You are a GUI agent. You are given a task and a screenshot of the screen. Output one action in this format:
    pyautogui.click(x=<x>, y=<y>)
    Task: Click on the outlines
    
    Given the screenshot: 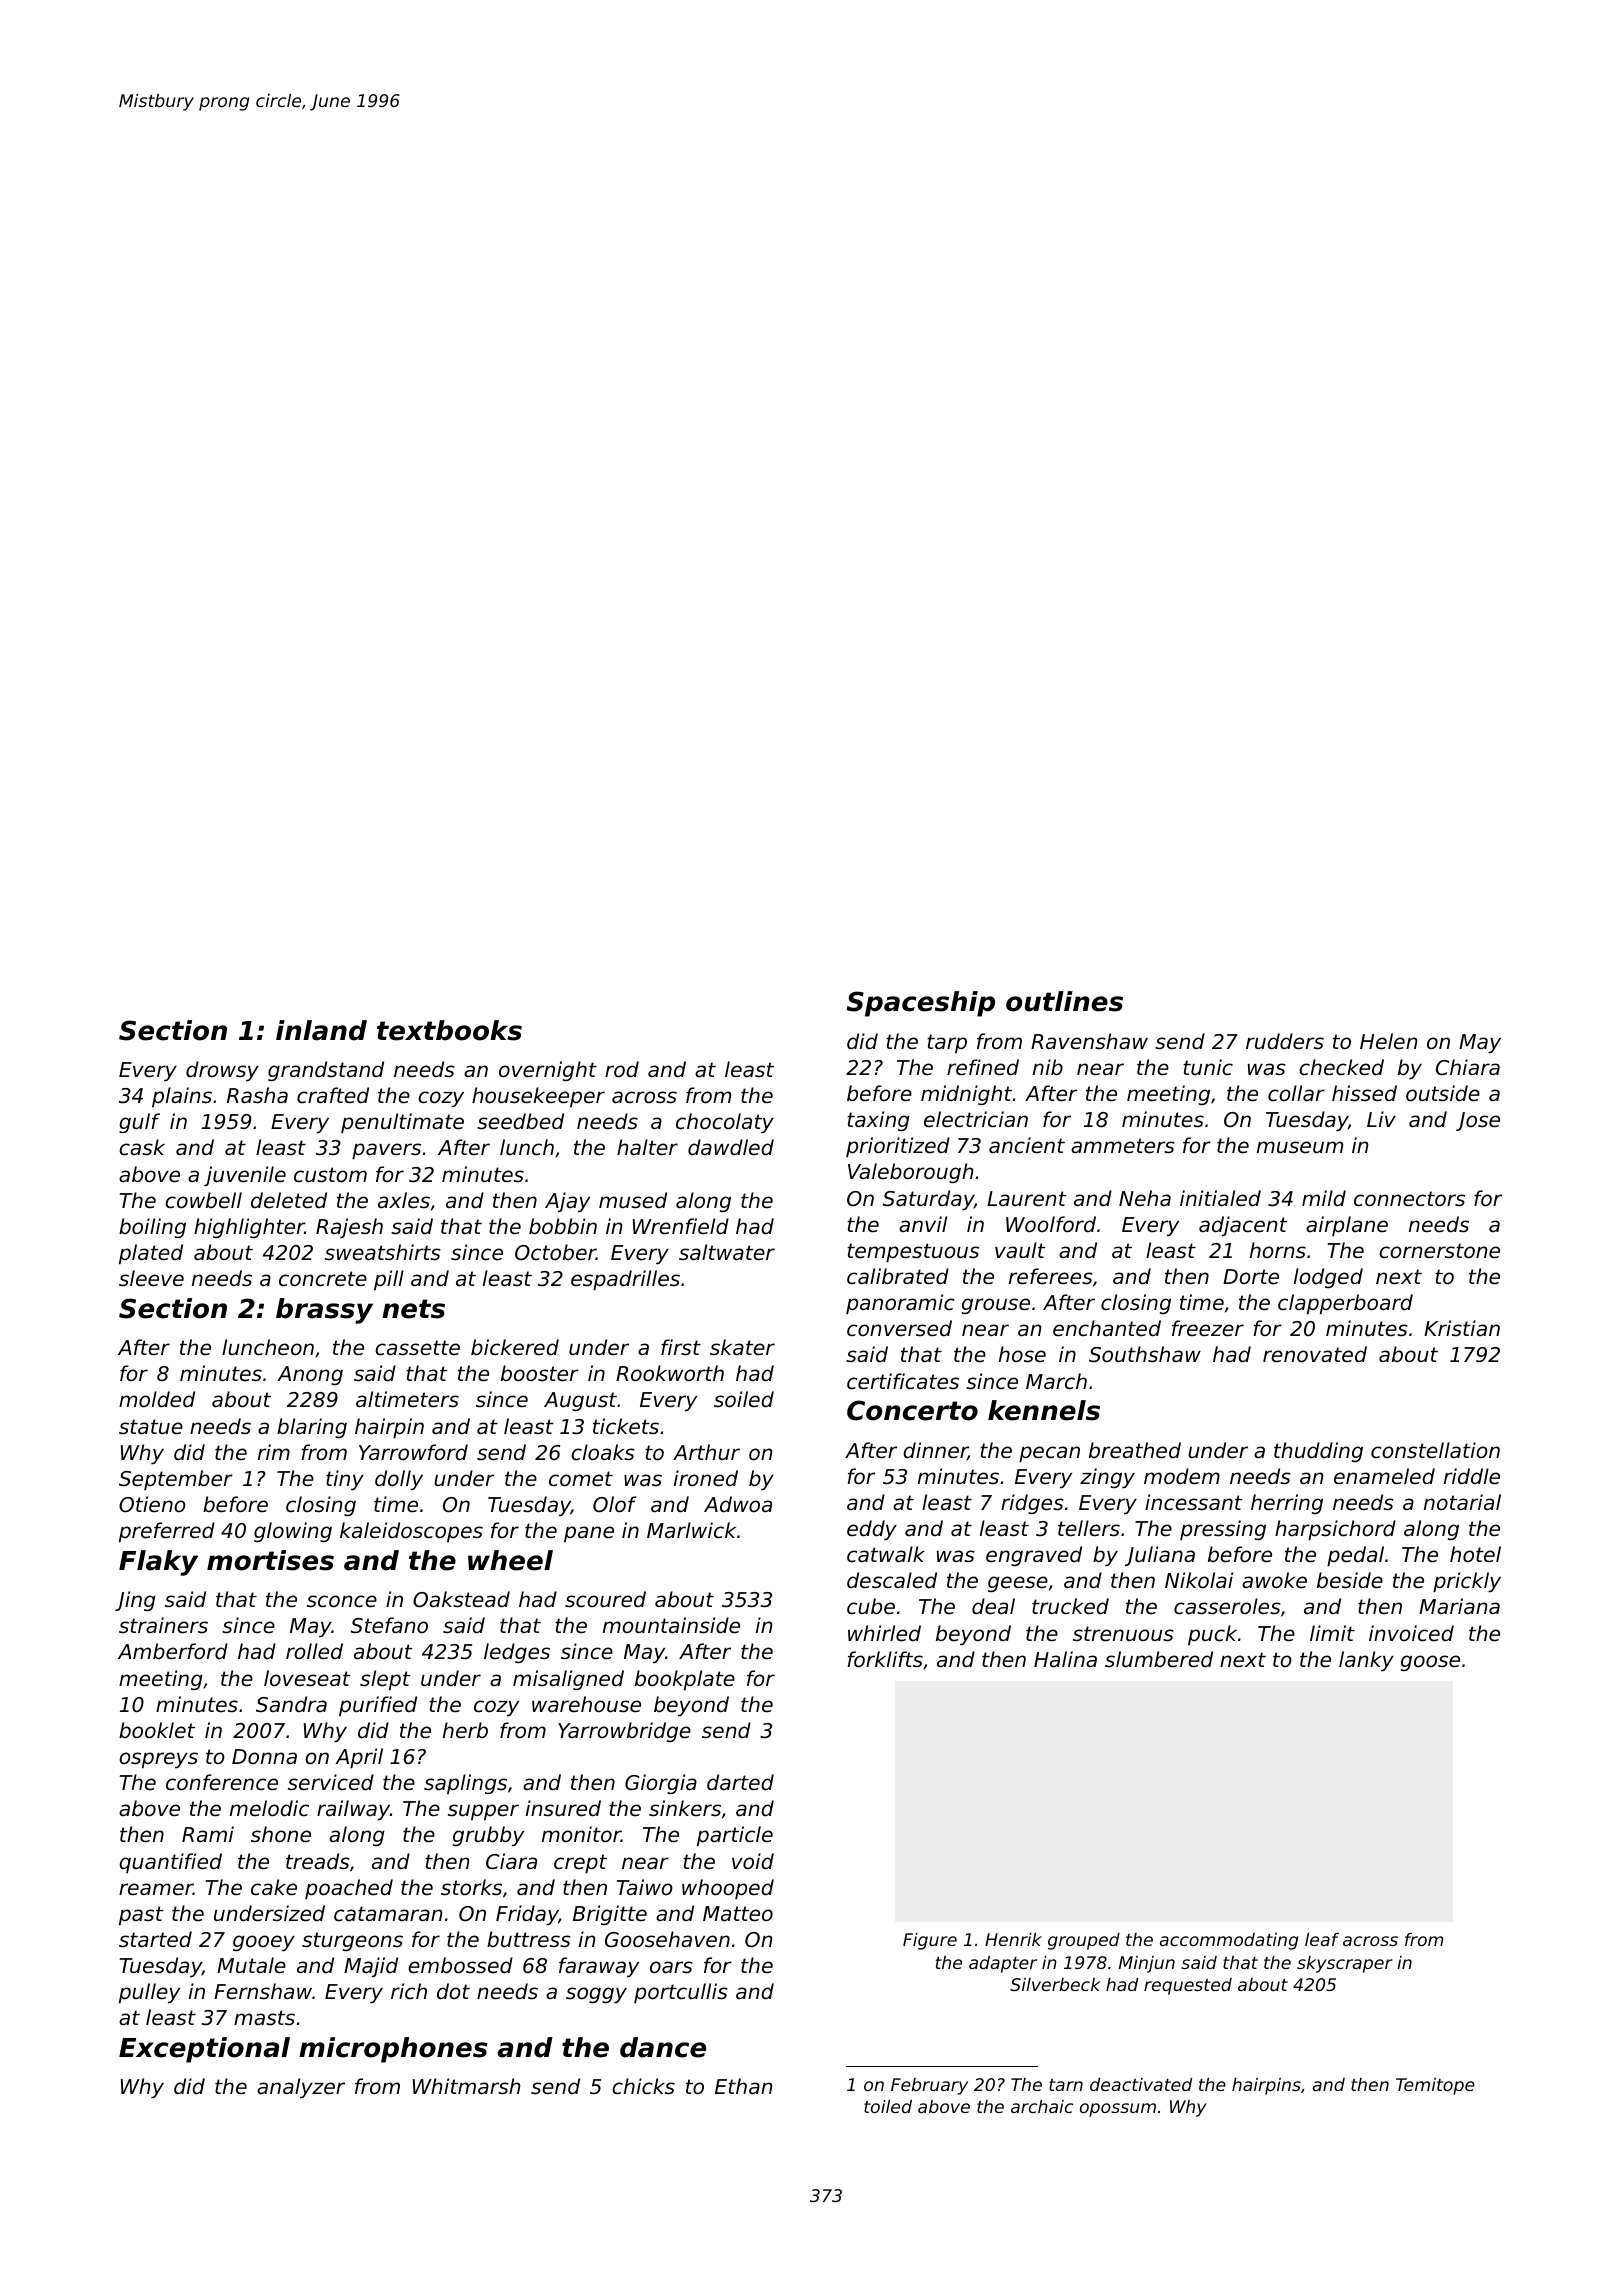 What is the action you would take?
    pyautogui.click(x=1064, y=1001)
